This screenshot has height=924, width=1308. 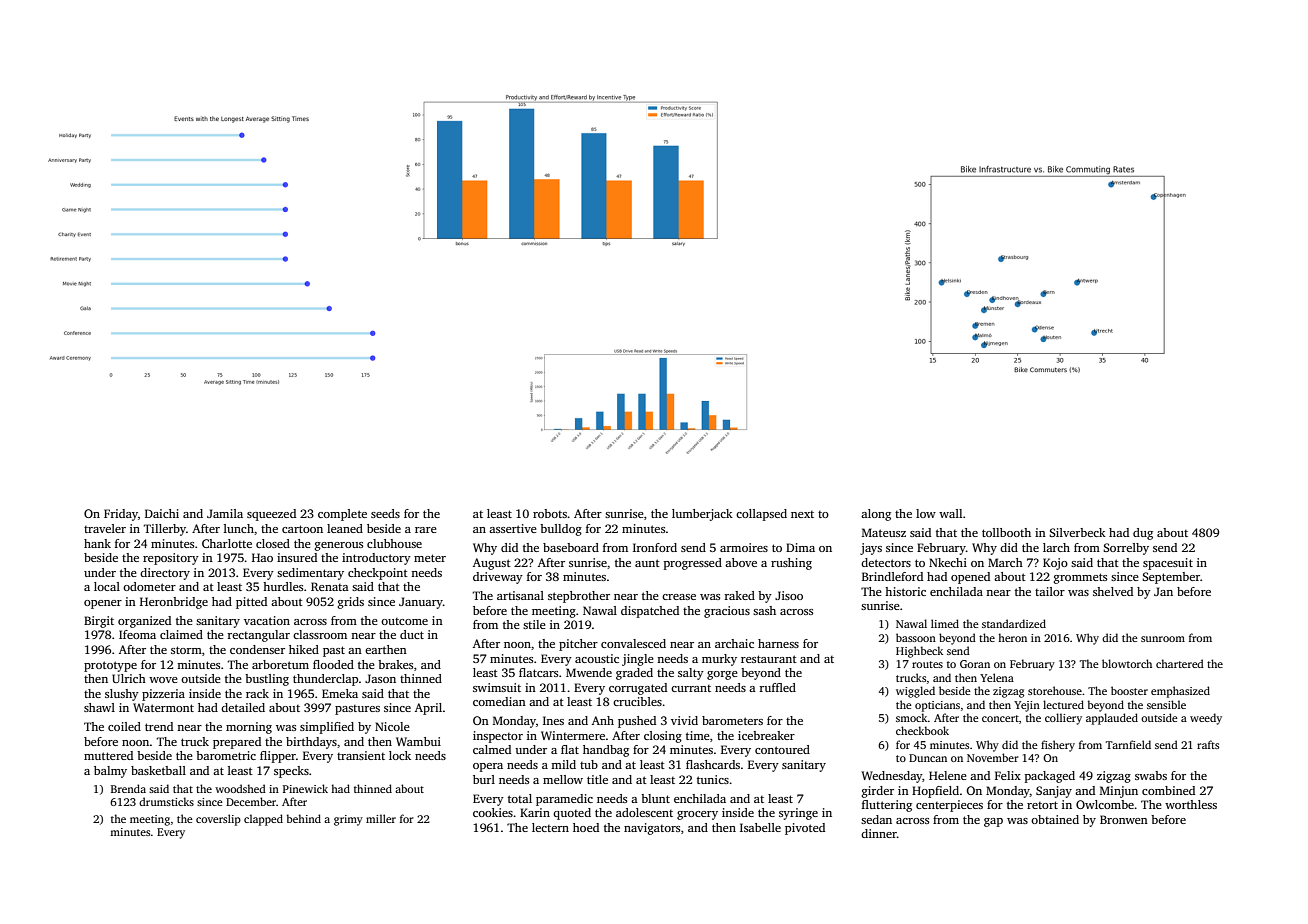 I want to click on quoted, so click(x=572, y=814).
